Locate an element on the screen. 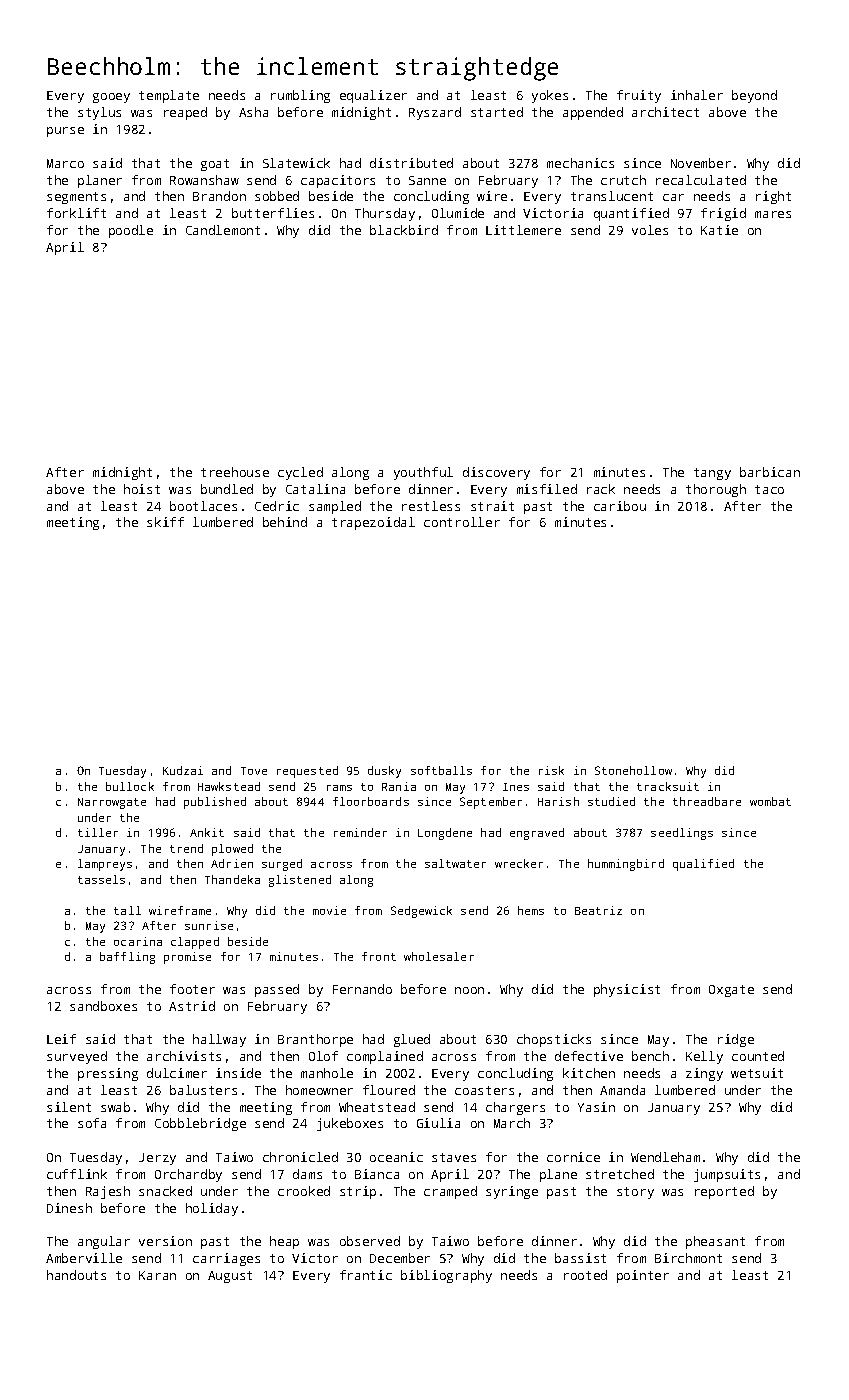 The image size is (849, 1400). quantified is located at coordinates (631, 214).
